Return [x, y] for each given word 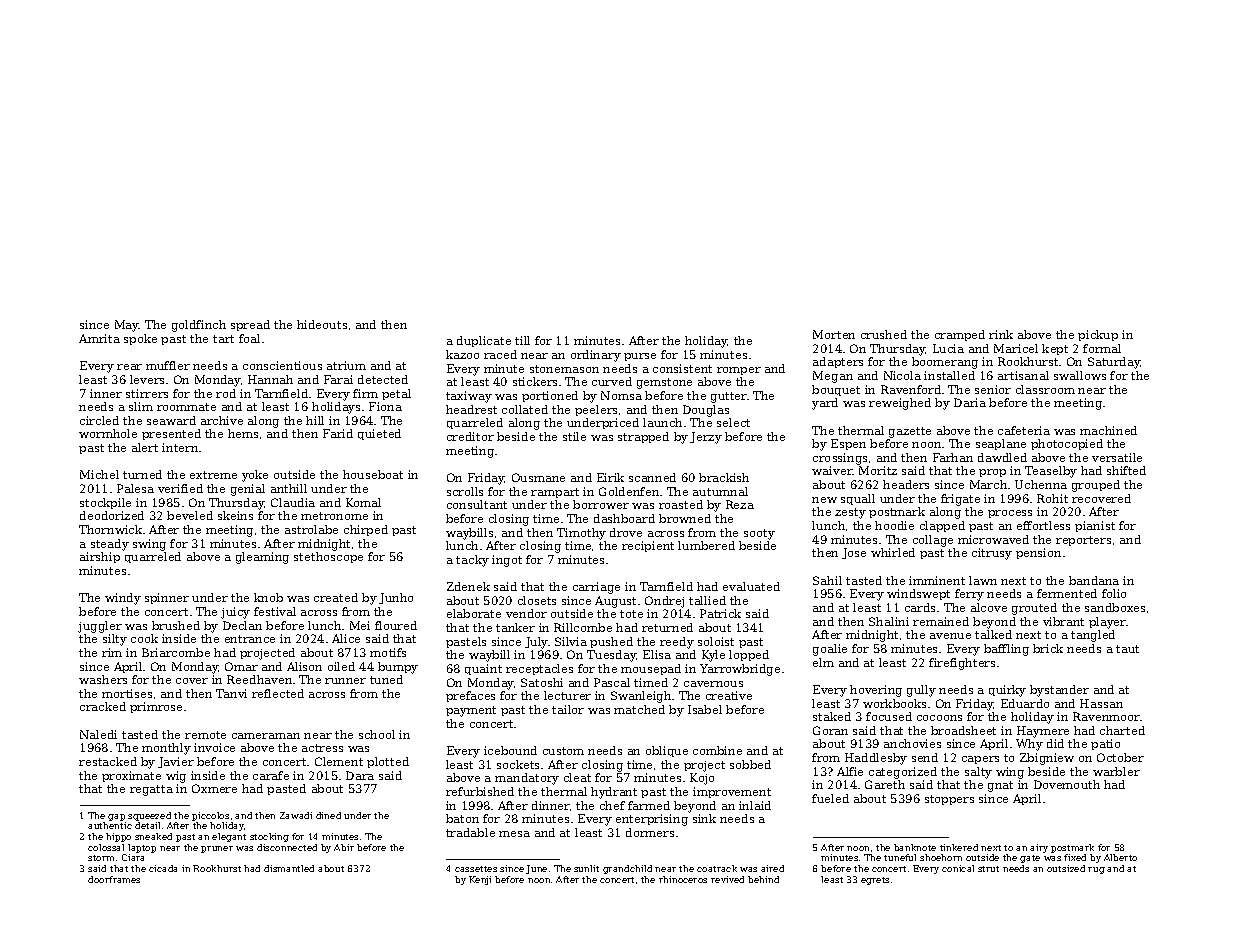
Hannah [270, 379]
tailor [568, 709]
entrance [250, 639]
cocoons [939, 718]
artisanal [1023, 375]
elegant [229, 837]
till [522, 340]
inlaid [755, 805]
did [1055, 743]
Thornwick [110, 529]
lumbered [706, 545]
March [988, 484]
